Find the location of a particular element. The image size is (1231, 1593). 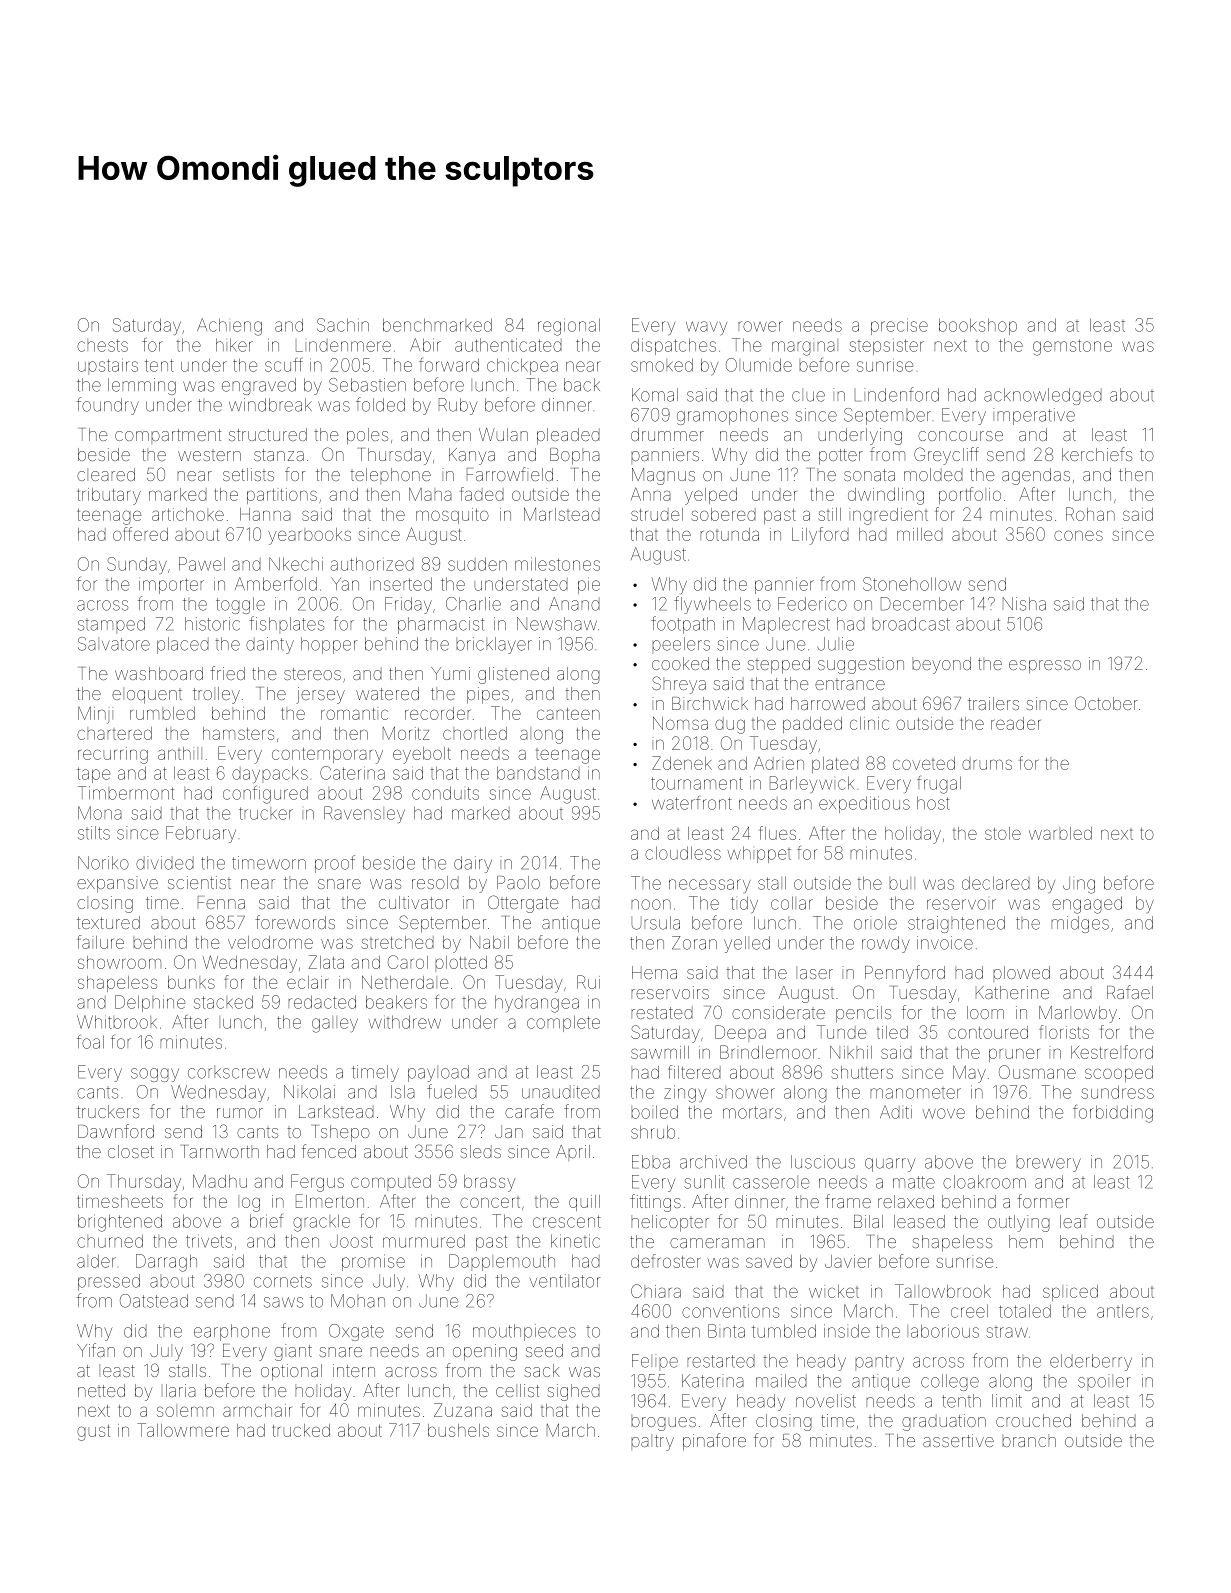

partitions is located at coordinates (282, 496).
